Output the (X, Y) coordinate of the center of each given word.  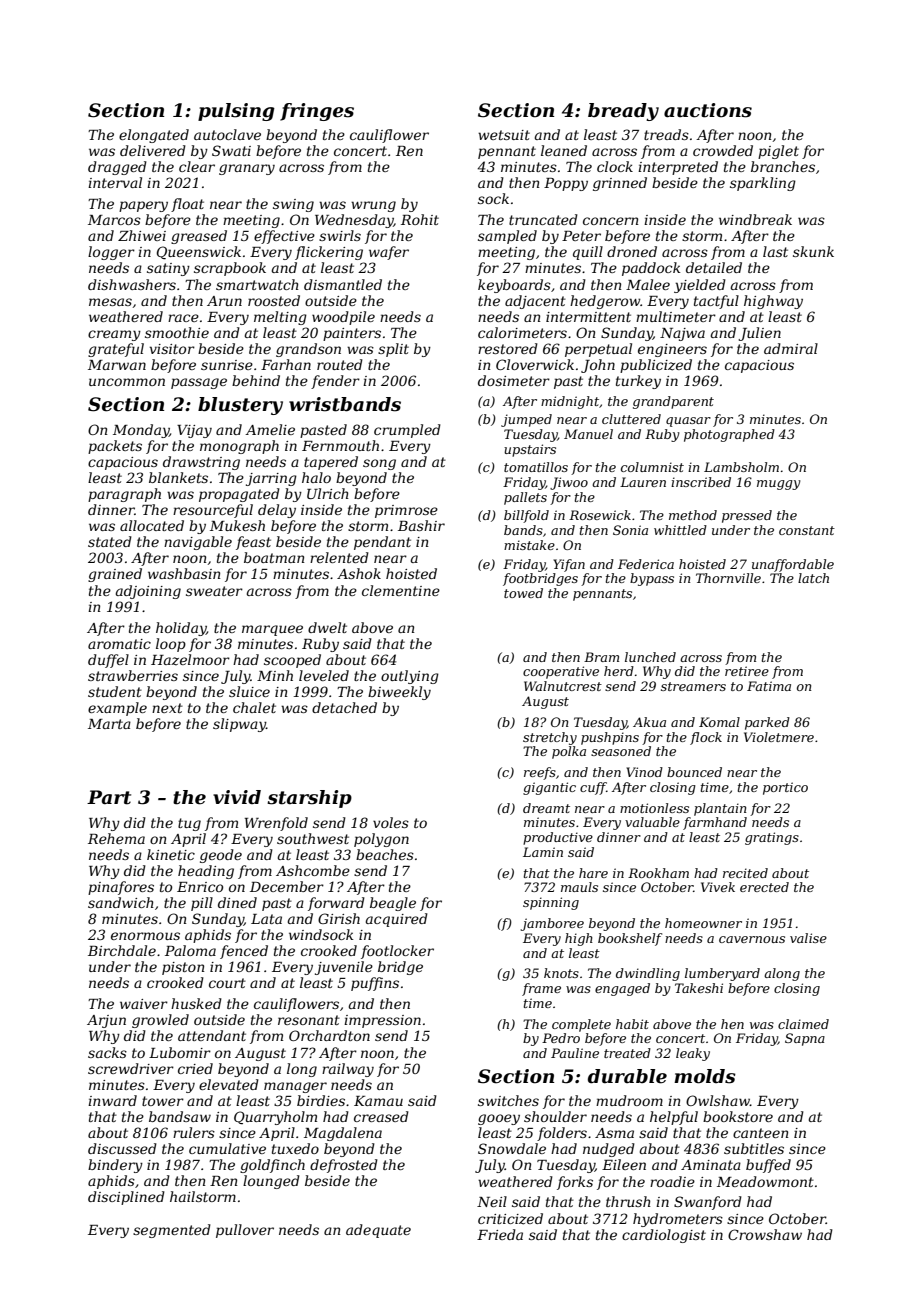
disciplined (126, 1198)
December (287, 886)
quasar (688, 422)
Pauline (575, 1053)
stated (110, 541)
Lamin (543, 852)
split (393, 350)
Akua (649, 722)
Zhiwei (142, 235)
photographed (729, 435)
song (379, 464)
